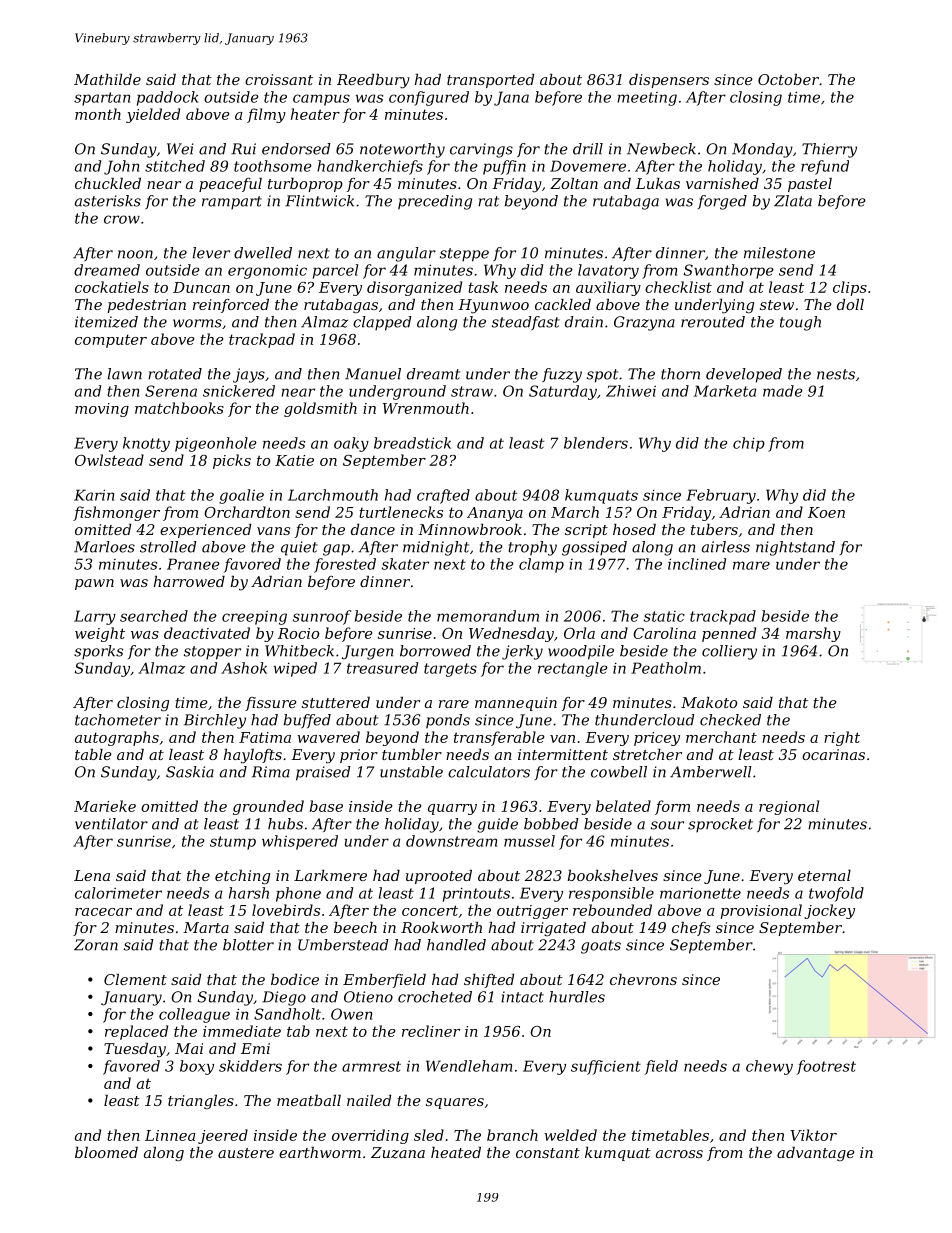 The width and height of the screenshot is (952, 1233). I want to click on Diego, so click(284, 998).
